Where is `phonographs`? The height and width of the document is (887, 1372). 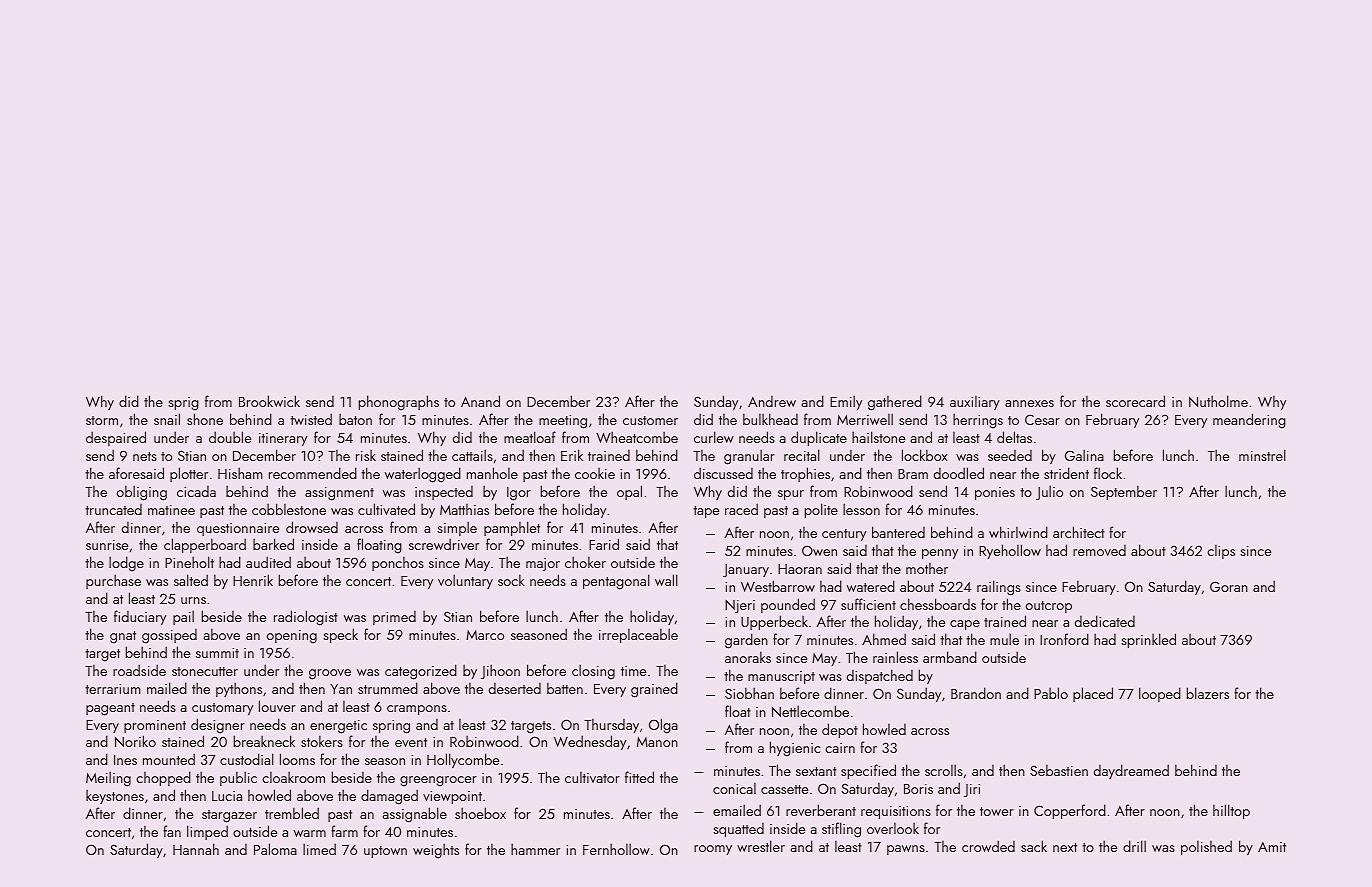 phonographs is located at coordinates (399, 403).
